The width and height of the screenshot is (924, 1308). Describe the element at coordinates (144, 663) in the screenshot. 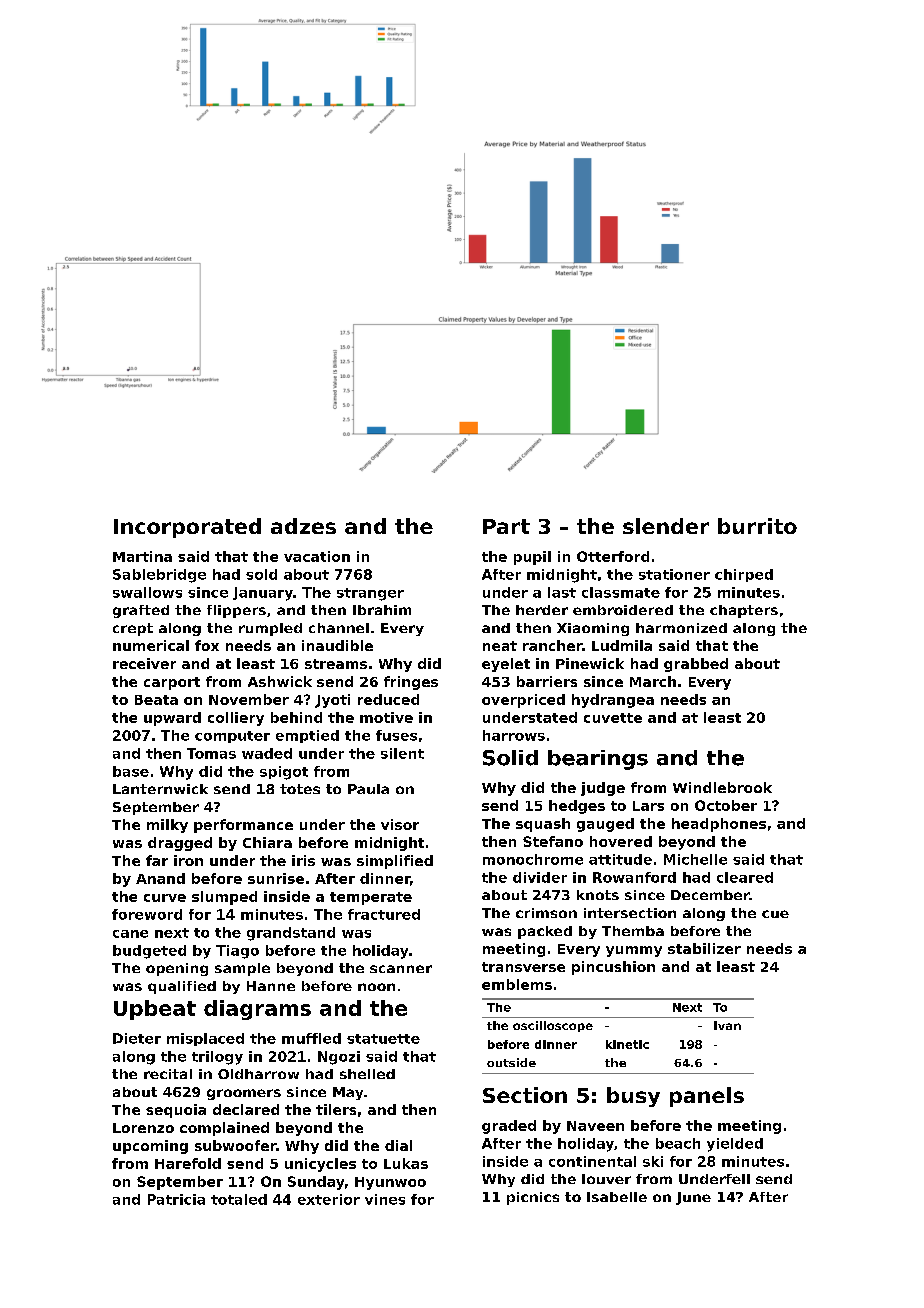

I see `receiver` at that location.
